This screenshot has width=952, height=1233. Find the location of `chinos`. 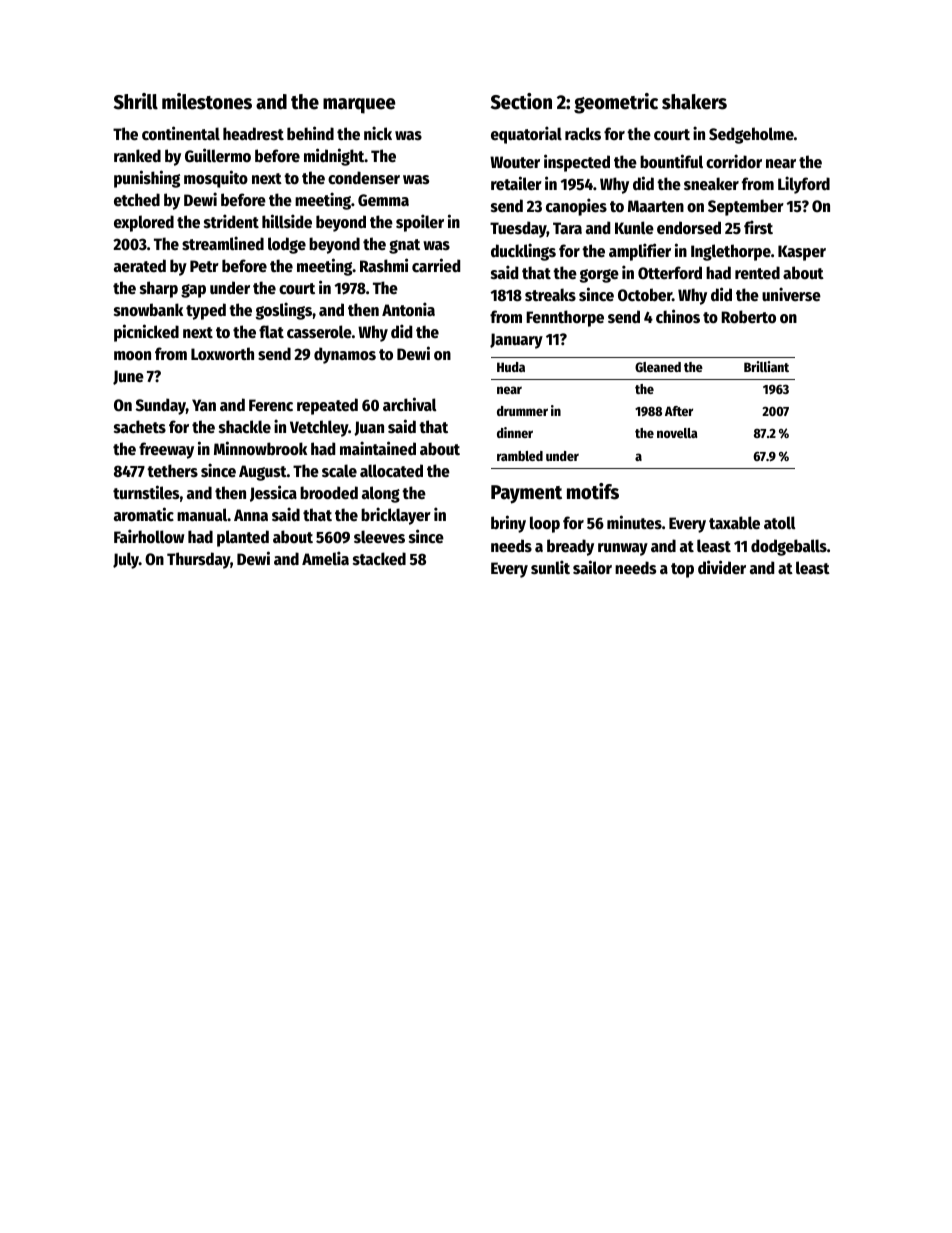

chinos is located at coordinates (678, 316).
